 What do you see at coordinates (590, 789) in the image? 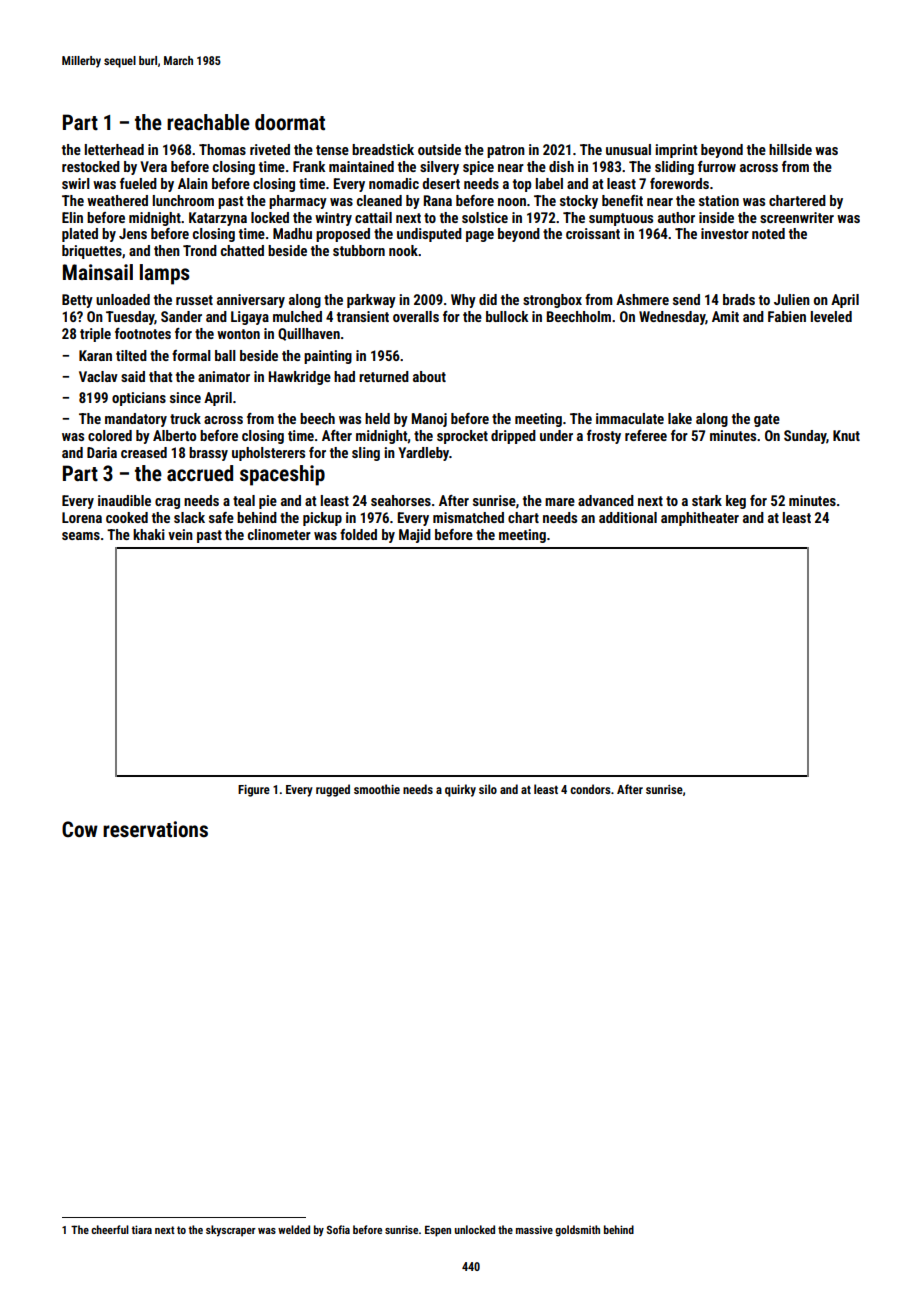
I see `condors` at bounding box center [590, 789].
